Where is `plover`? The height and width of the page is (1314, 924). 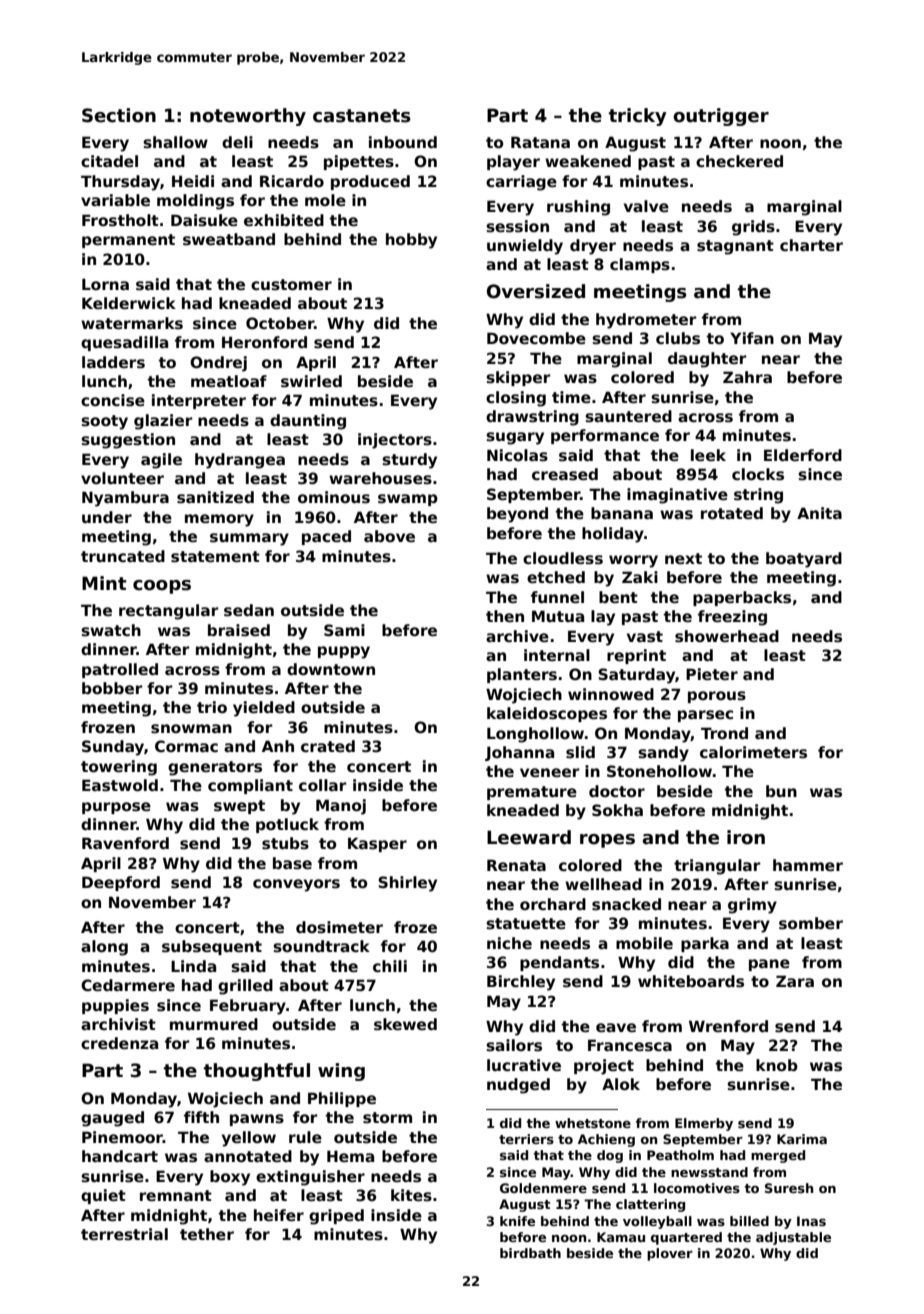 plover is located at coordinates (670, 1254).
